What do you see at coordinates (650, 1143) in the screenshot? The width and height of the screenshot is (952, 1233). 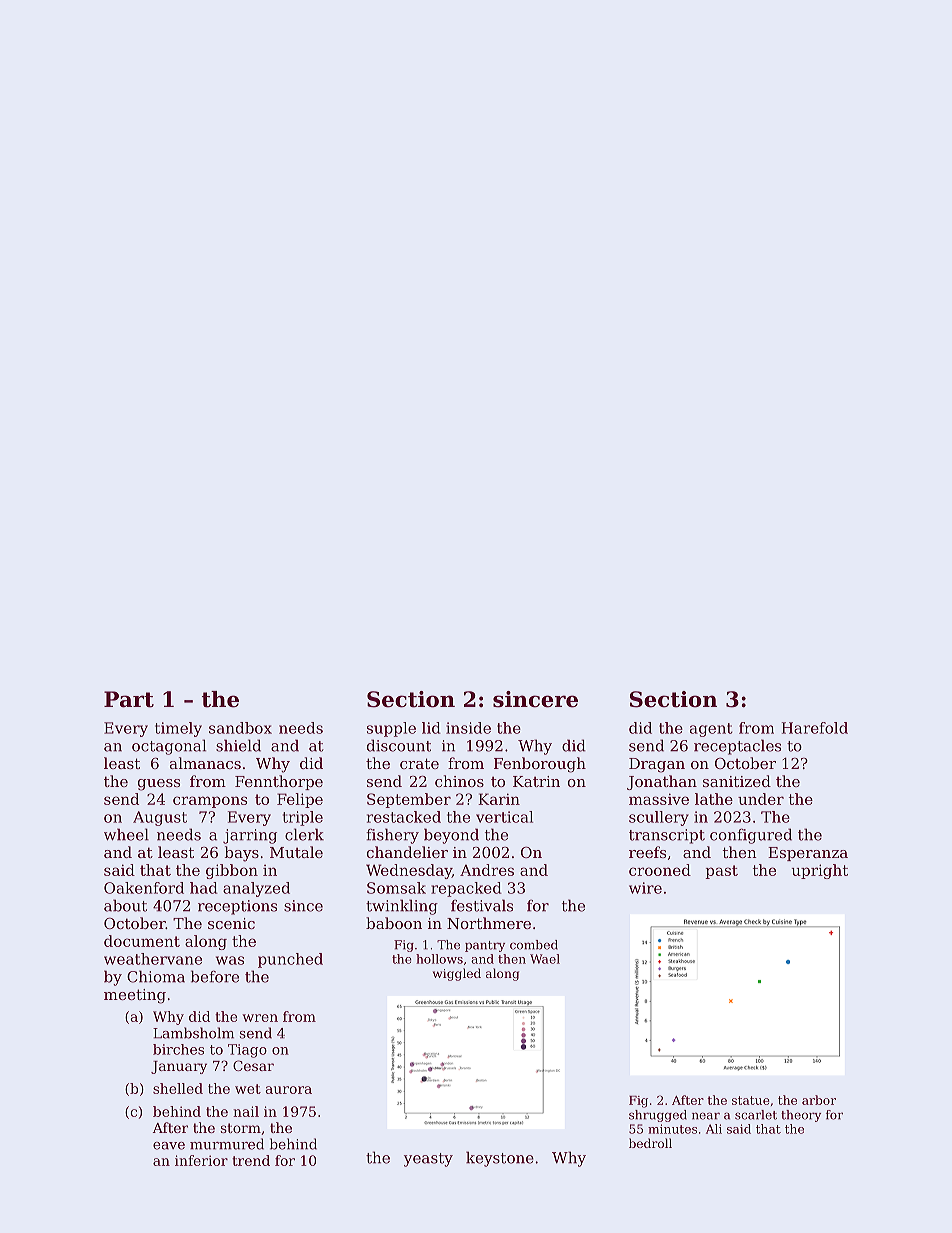 I see `bedroll` at bounding box center [650, 1143].
